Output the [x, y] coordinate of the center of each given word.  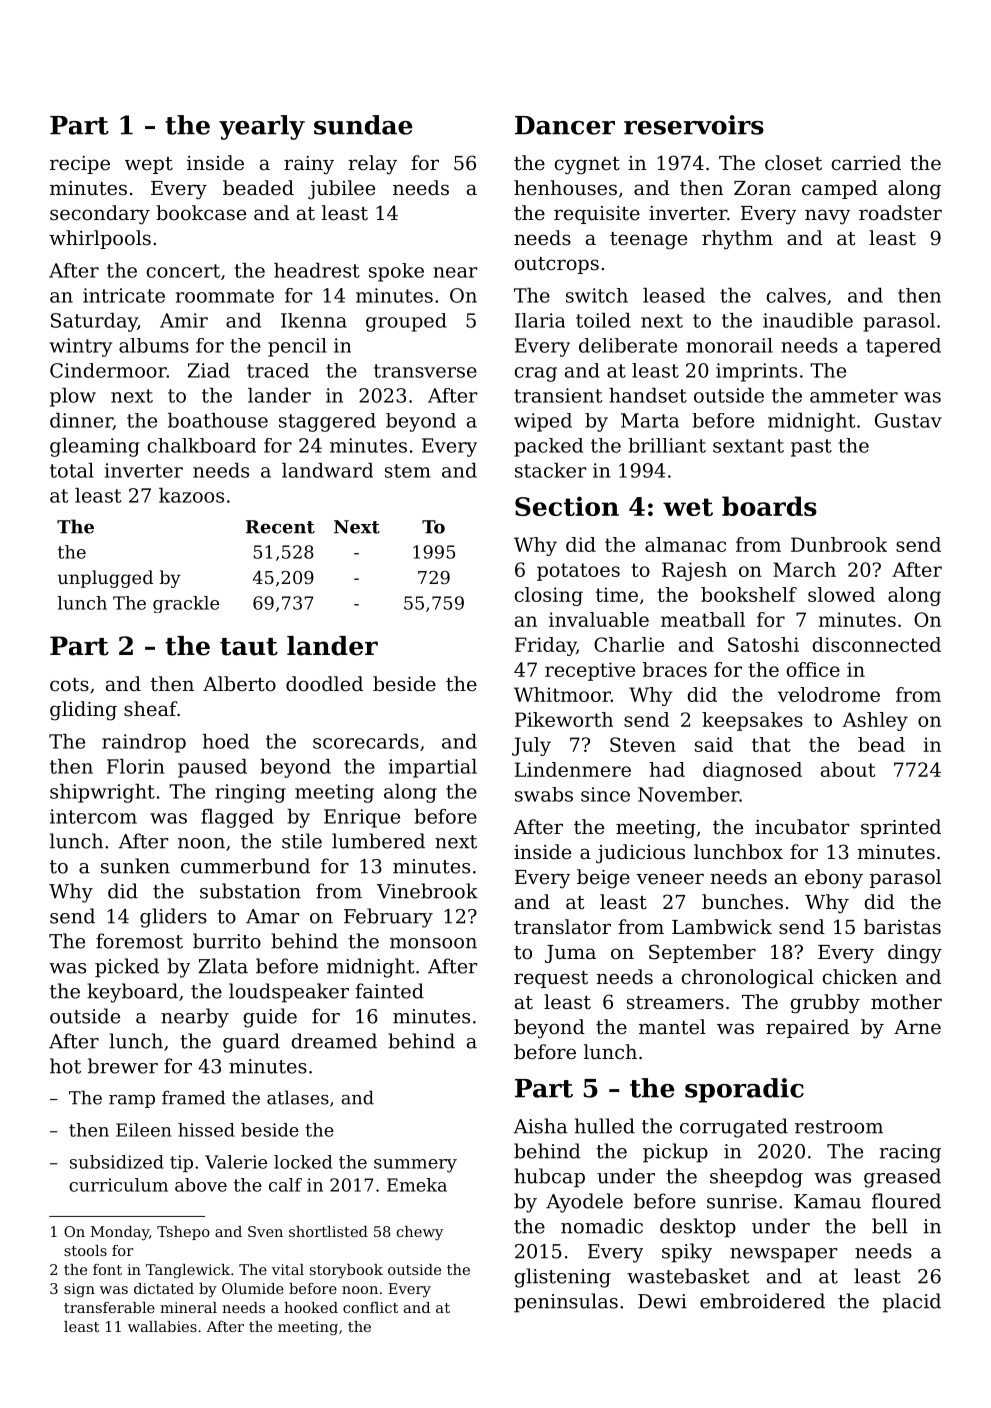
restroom [839, 1127]
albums [154, 345]
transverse [425, 371]
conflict [370, 1307]
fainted [390, 991]
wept [149, 165]
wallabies [162, 1326]
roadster [900, 213]
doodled [324, 684]
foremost [139, 941]
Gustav [908, 420]
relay [372, 165]
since [605, 794]
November [688, 794]
